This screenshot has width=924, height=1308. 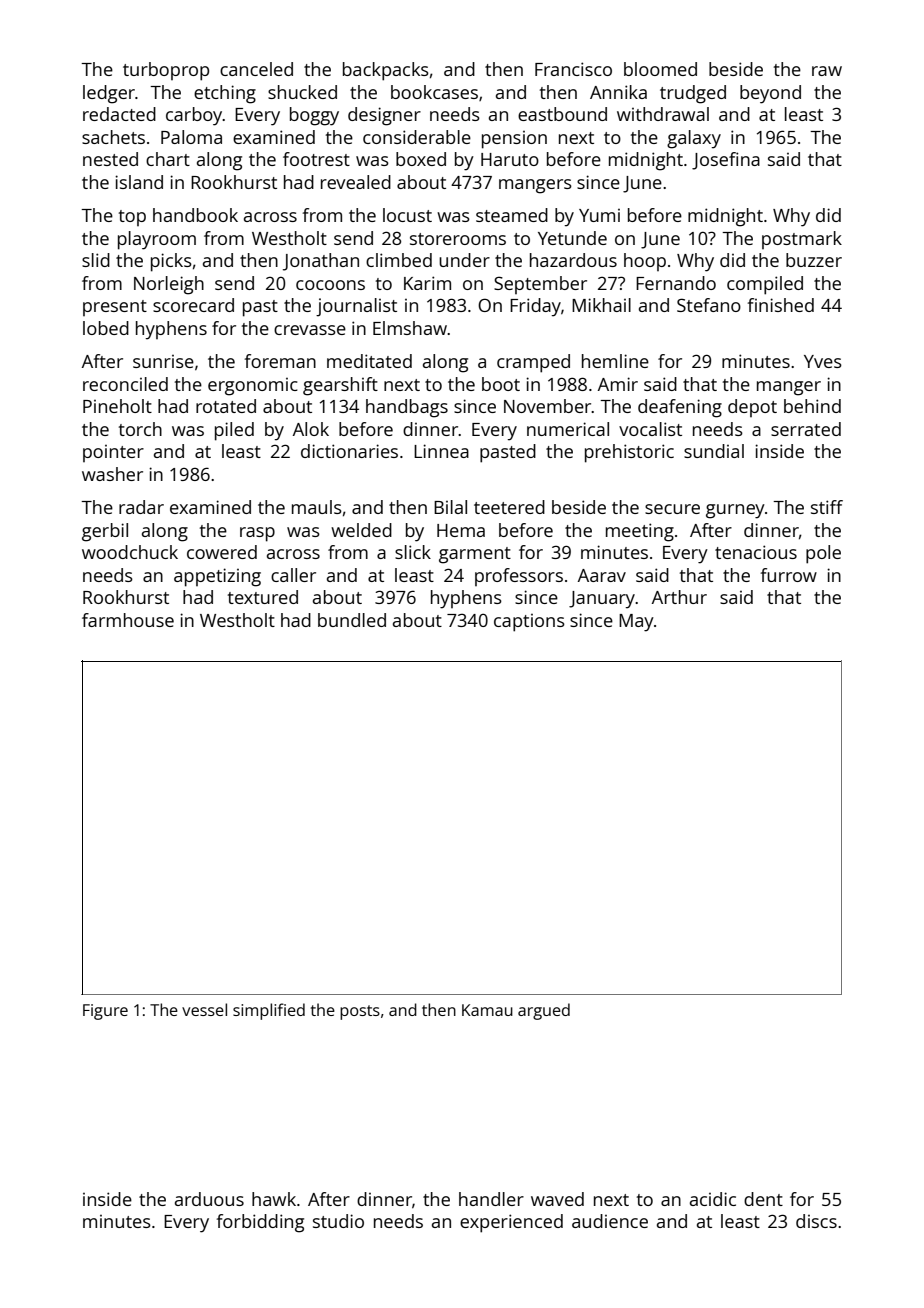 What do you see at coordinates (222, 552) in the screenshot?
I see `cowered` at bounding box center [222, 552].
